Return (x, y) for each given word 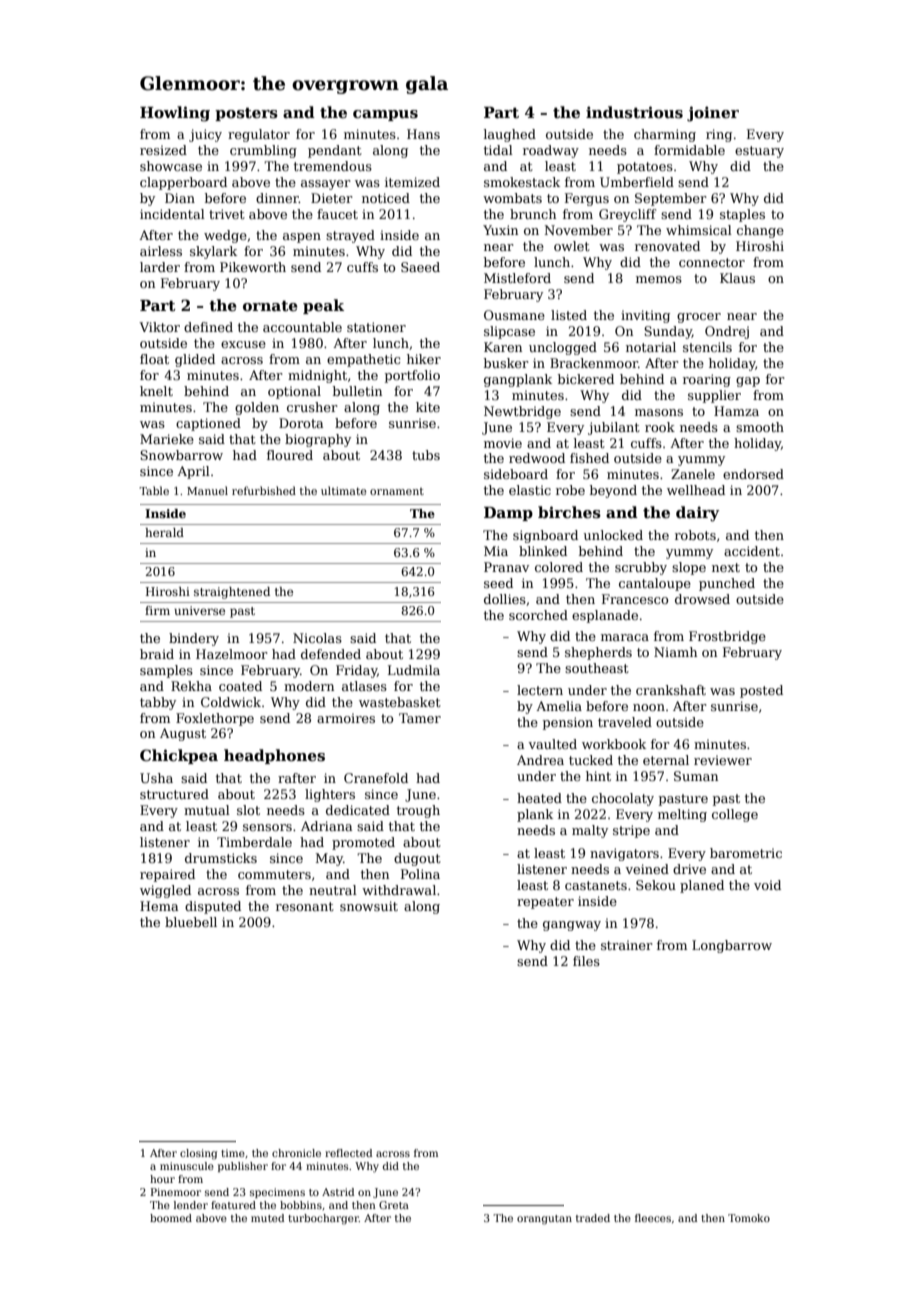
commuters (274, 874)
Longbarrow (732, 946)
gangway (572, 926)
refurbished (264, 490)
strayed (350, 236)
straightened (232, 593)
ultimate (344, 490)
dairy (697, 514)
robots (695, 535)
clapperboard (183, 183)
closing (198, 1154)
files (586, 961)
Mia (496, 551)
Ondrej (727, 332)
